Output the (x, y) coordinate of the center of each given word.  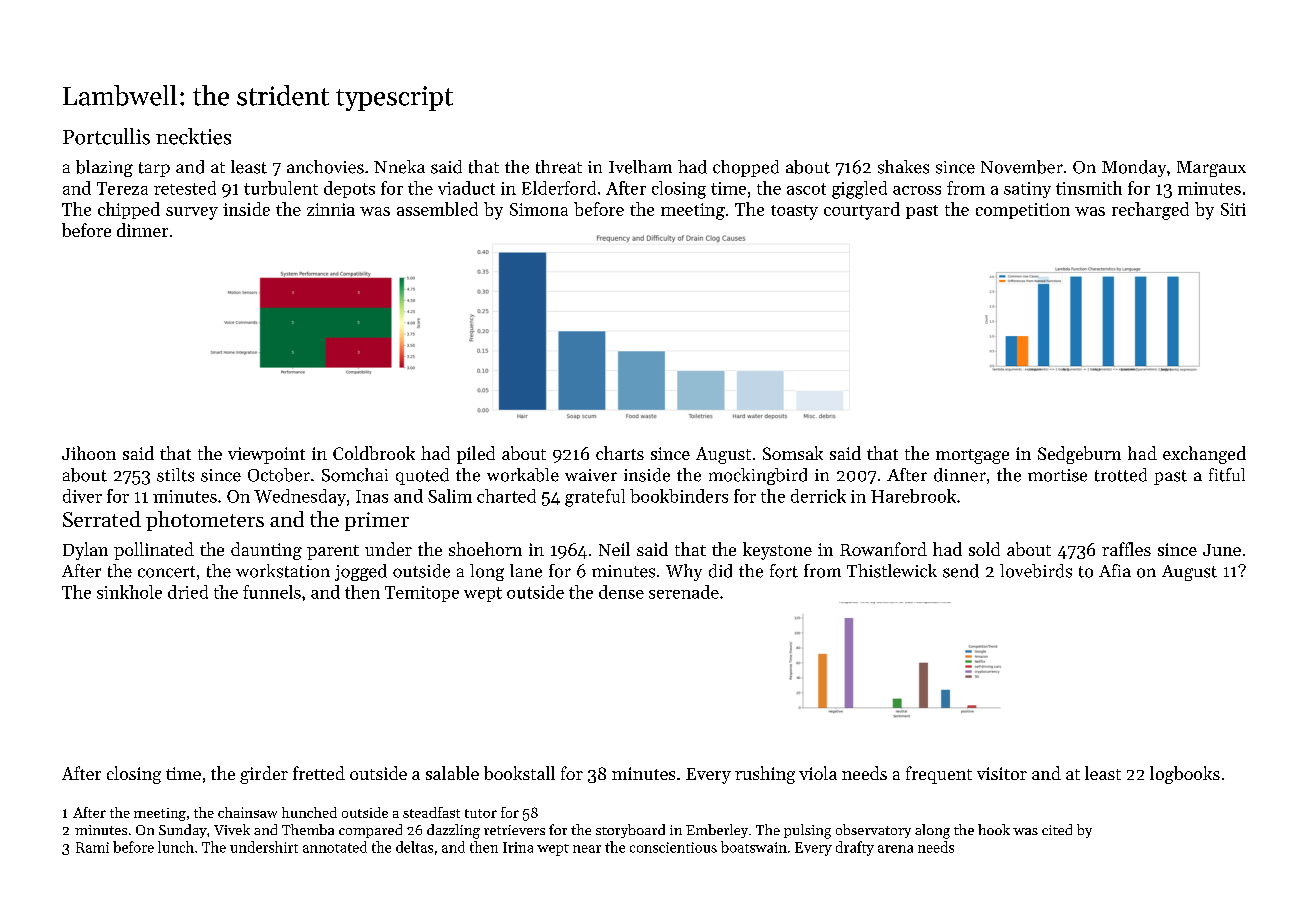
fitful (1227, 475)
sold (984, 549)
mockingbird (758, 476)
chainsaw (247, 812)
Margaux (1211, 169)
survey (192, 213)
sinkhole (129, 592)
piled (476, 455)
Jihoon (89, 453)
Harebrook (913, 496)
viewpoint (266, 455)
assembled (437, 209)
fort (784, 571)
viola (818, 773)
